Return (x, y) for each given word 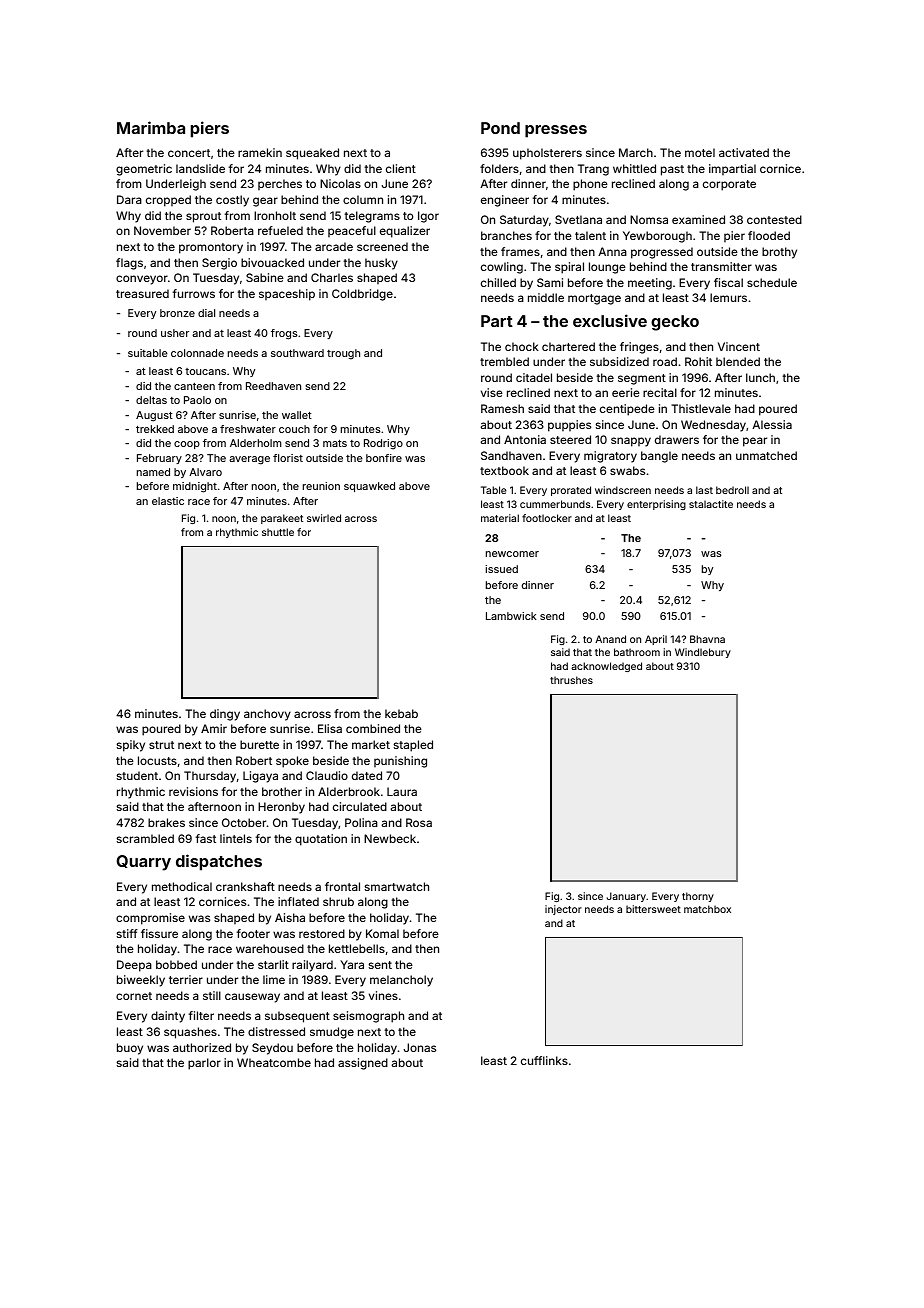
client (401, 168)
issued (501, 569)
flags (129, 264)
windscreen (623, 490)
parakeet (282, 519)
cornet (134, 996)
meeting (650, 284)
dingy (225, 715)
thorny (698, 897)
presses (556, 131)
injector (563, 910)
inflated (298, 901)
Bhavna (707, 639)
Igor (428, 217)
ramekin (260, 152)
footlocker (547, 518)
